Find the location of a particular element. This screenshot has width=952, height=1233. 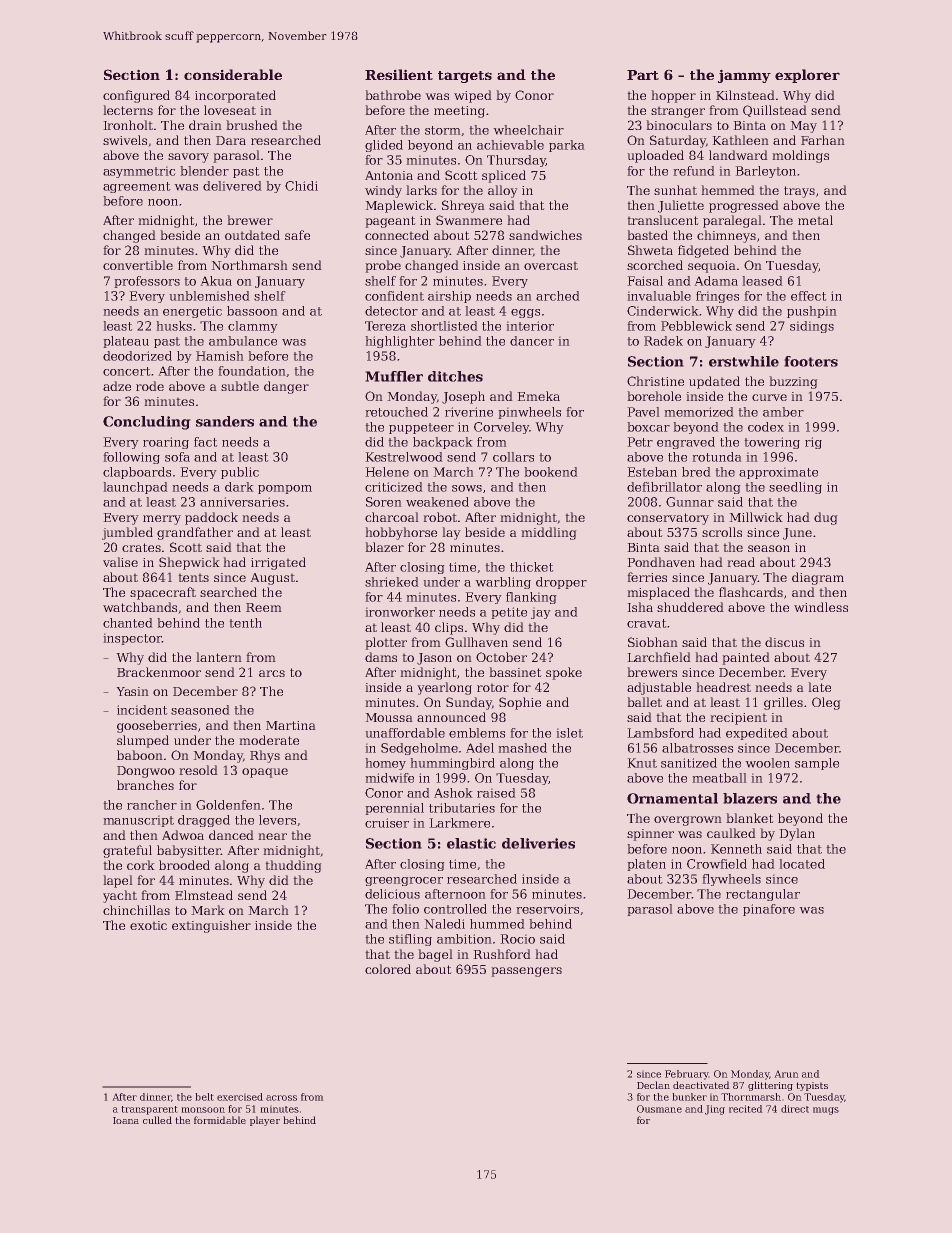

explorer is located at coordinates (807, 76).
